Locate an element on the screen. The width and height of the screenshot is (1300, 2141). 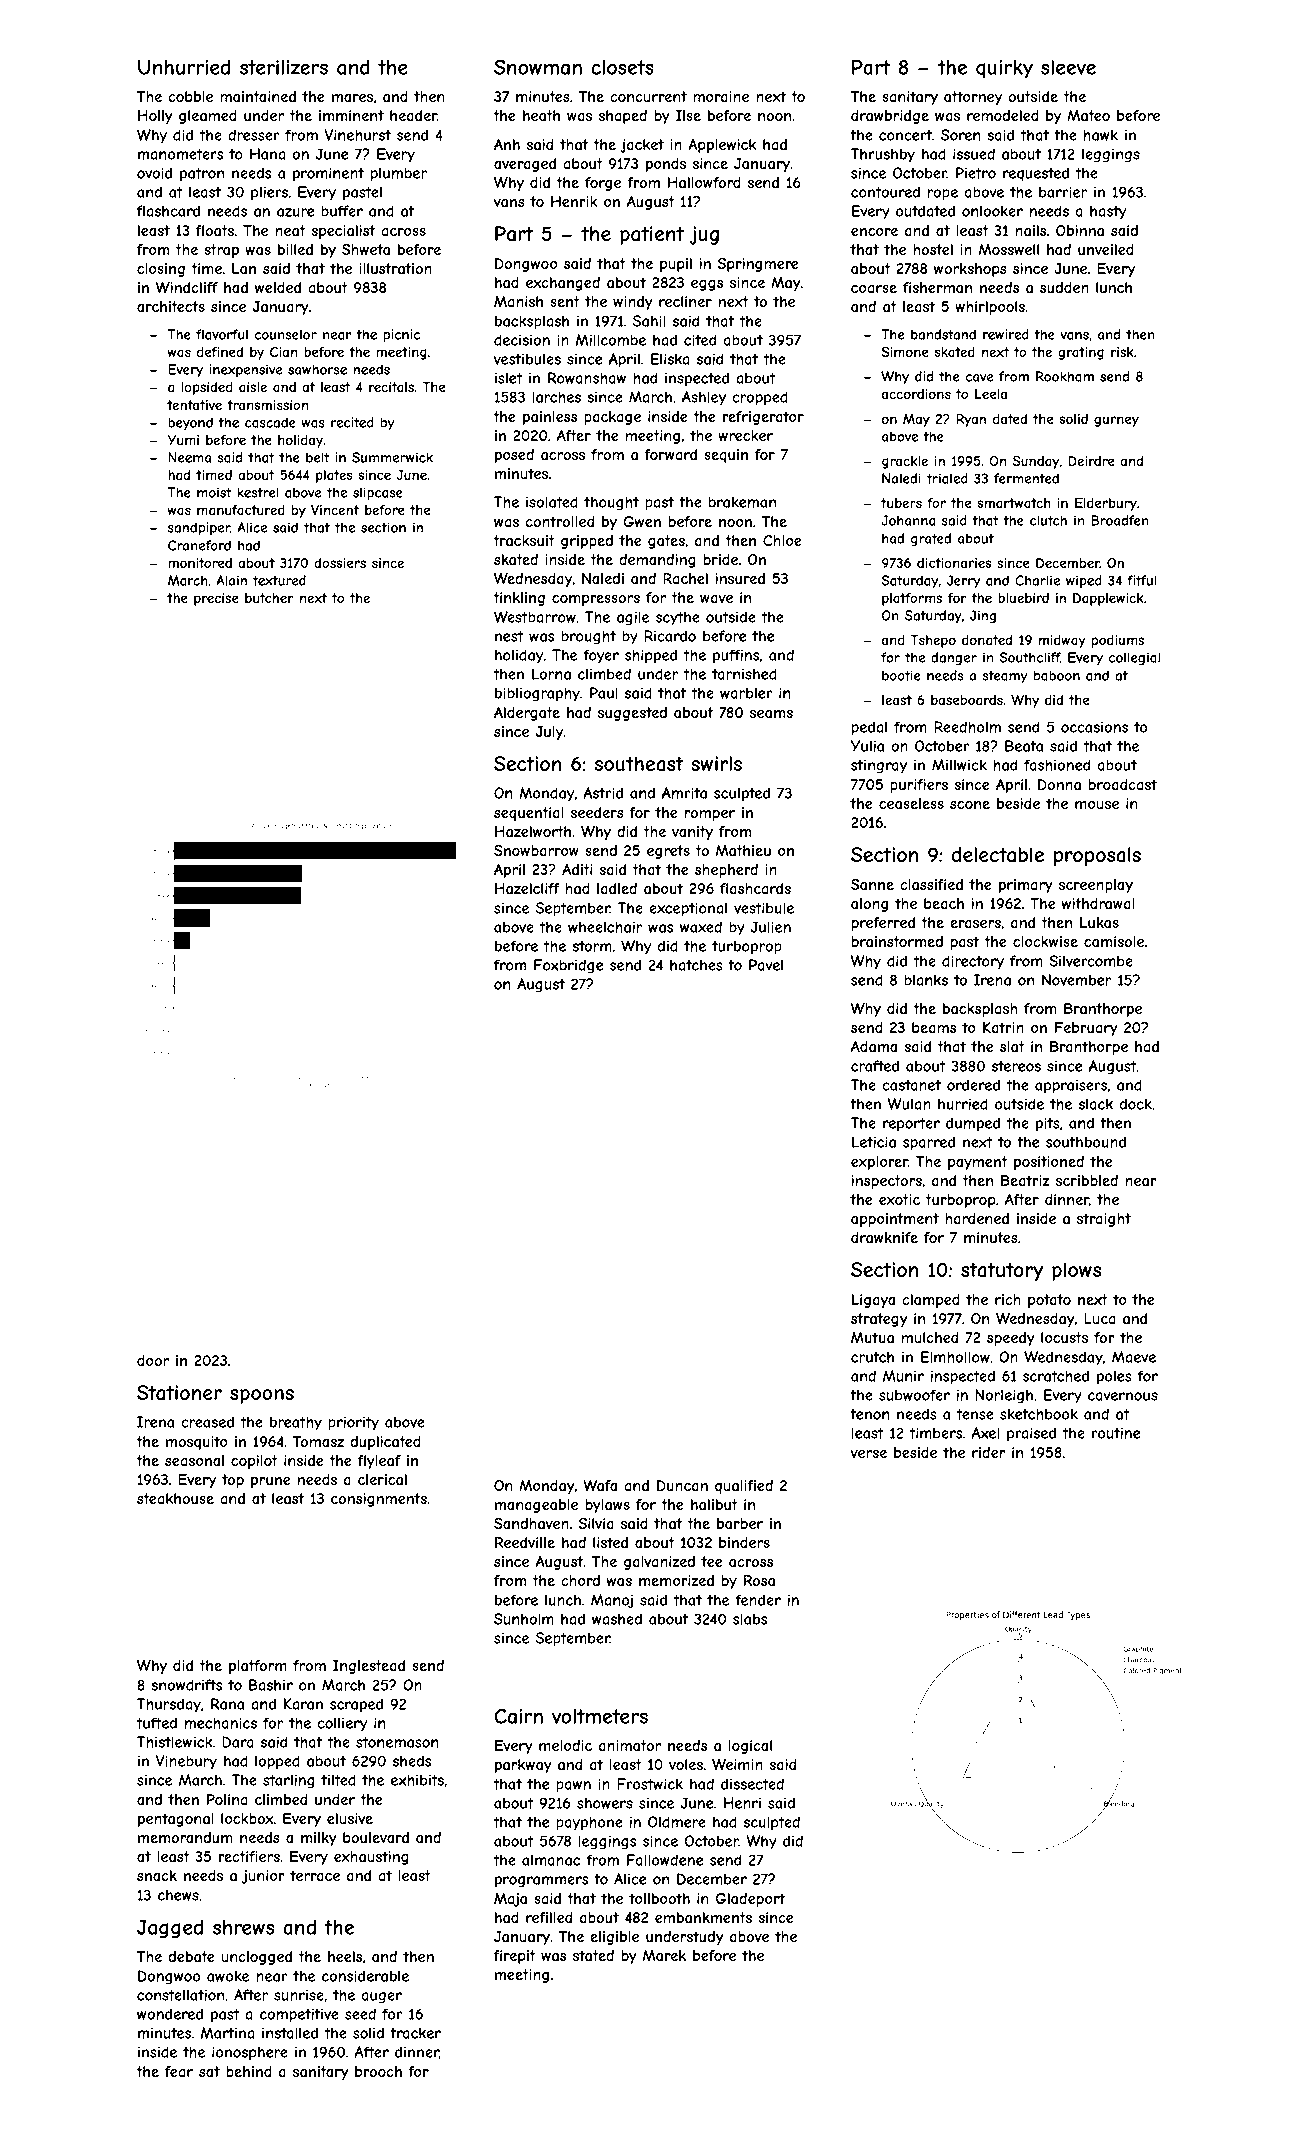
galvanized is located at coordinates (659, 1563).
